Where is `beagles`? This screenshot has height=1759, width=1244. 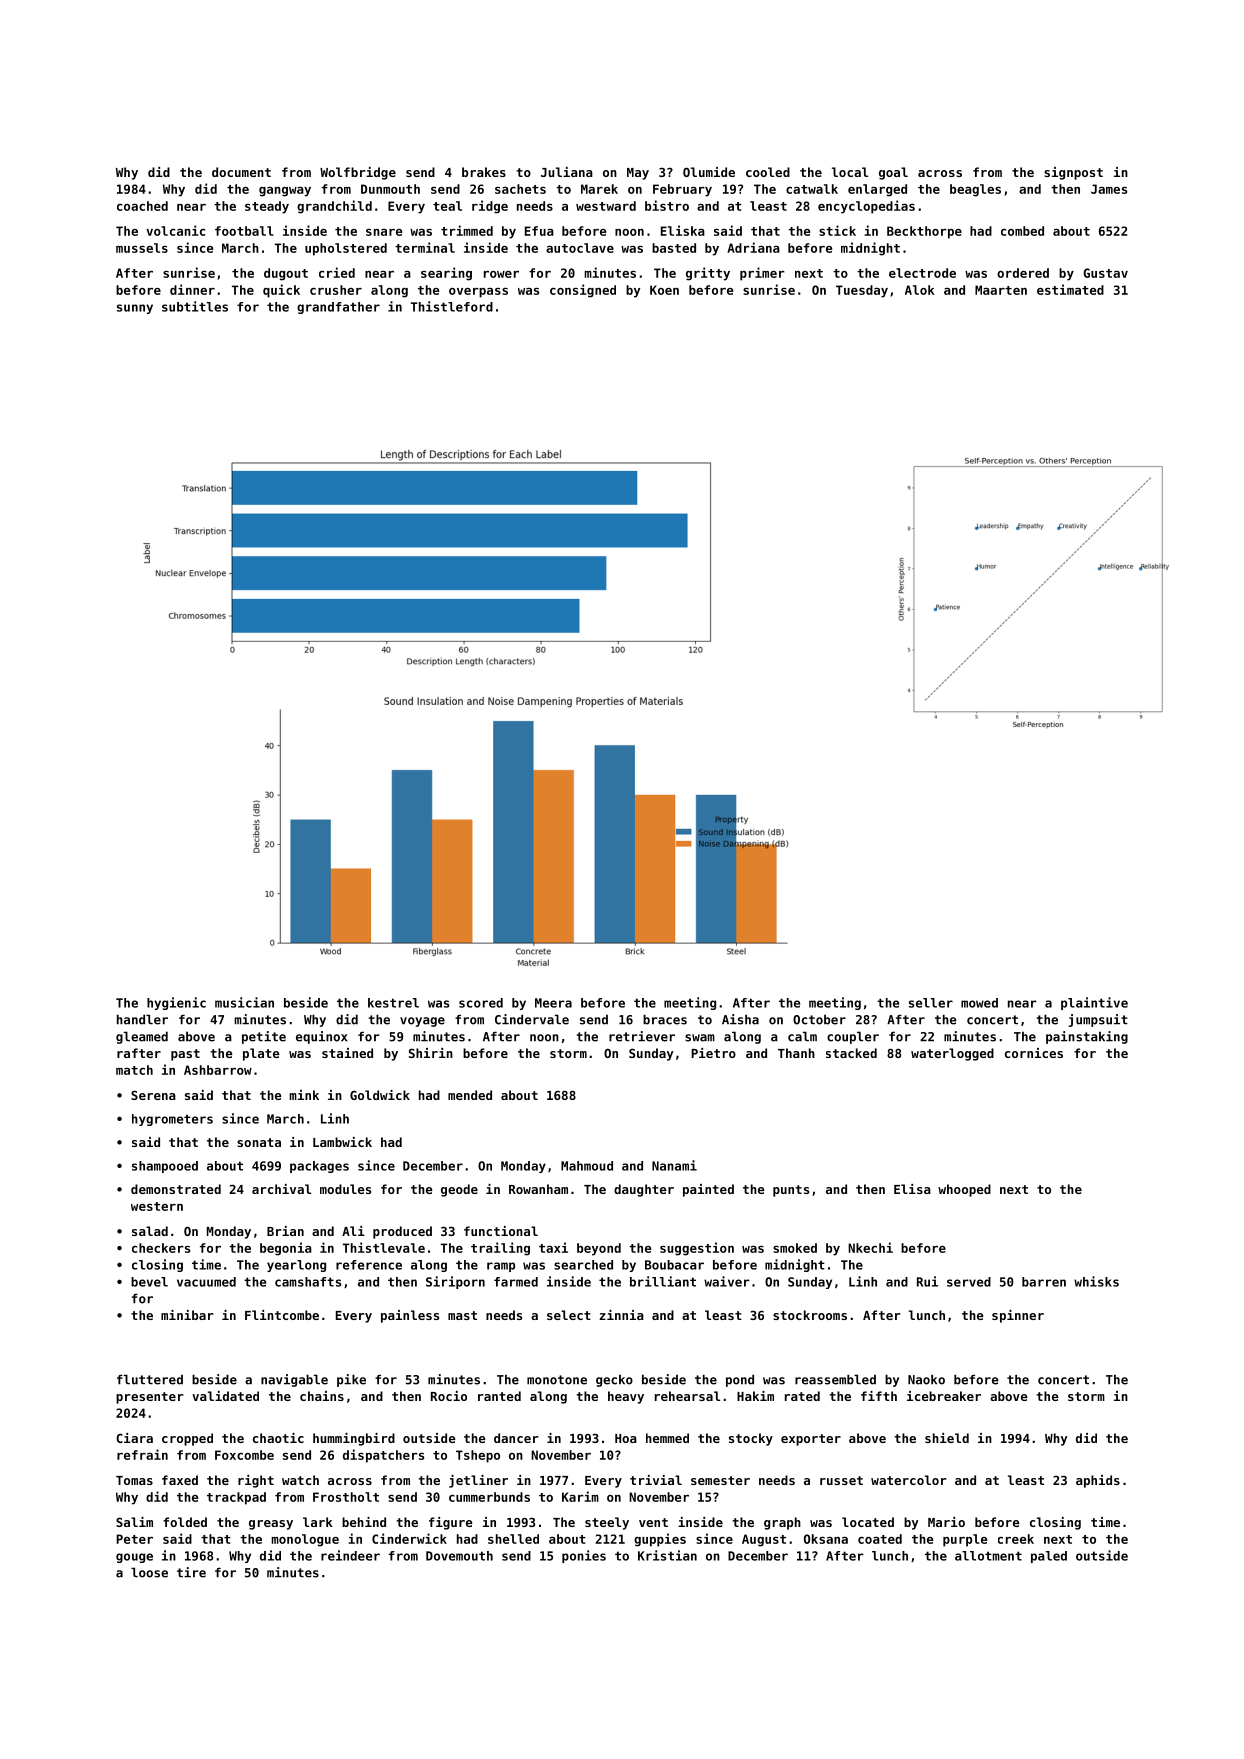
beagles is located at coordinates (975, 190).
